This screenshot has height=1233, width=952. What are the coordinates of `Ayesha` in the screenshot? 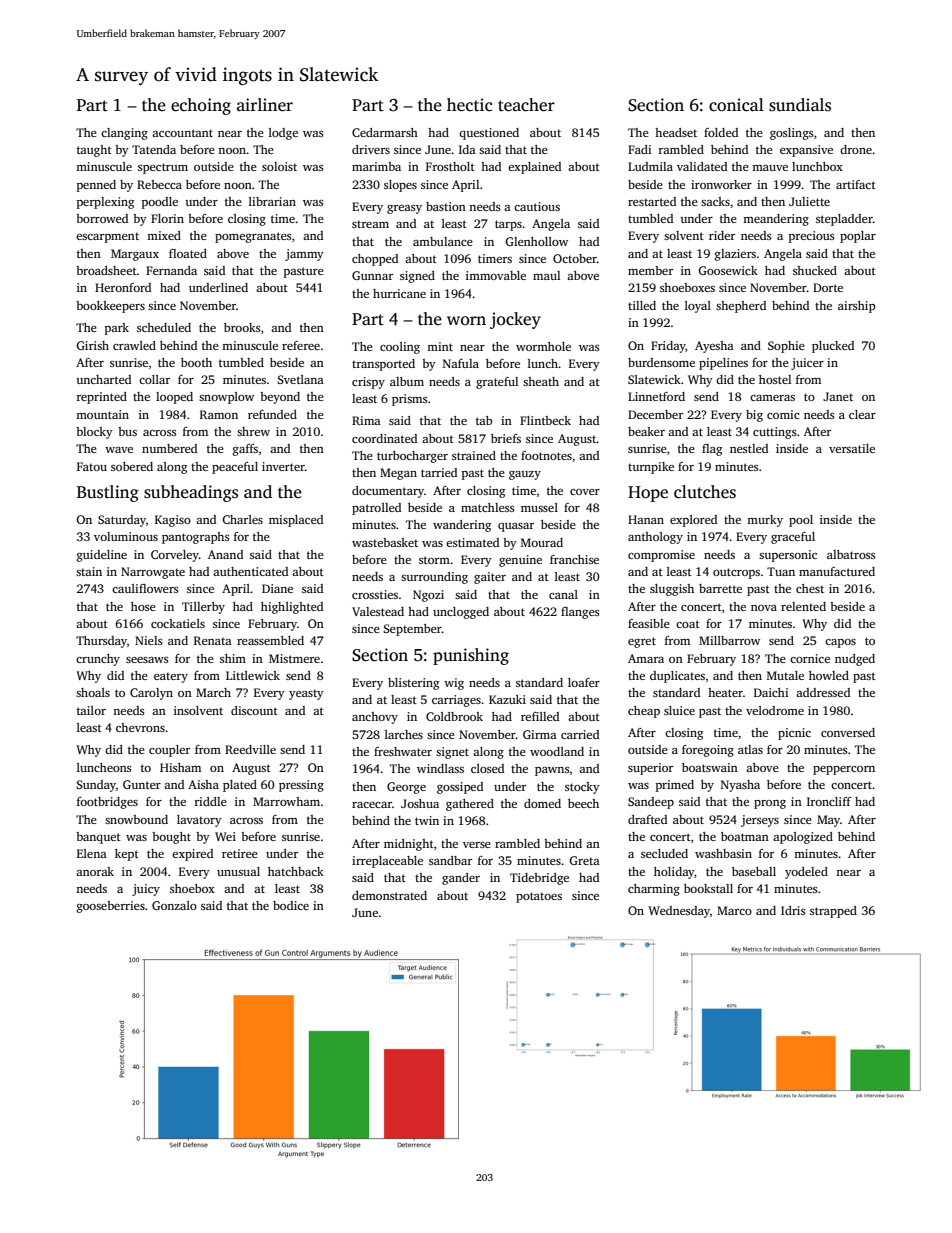 It's located at (714, 347).
